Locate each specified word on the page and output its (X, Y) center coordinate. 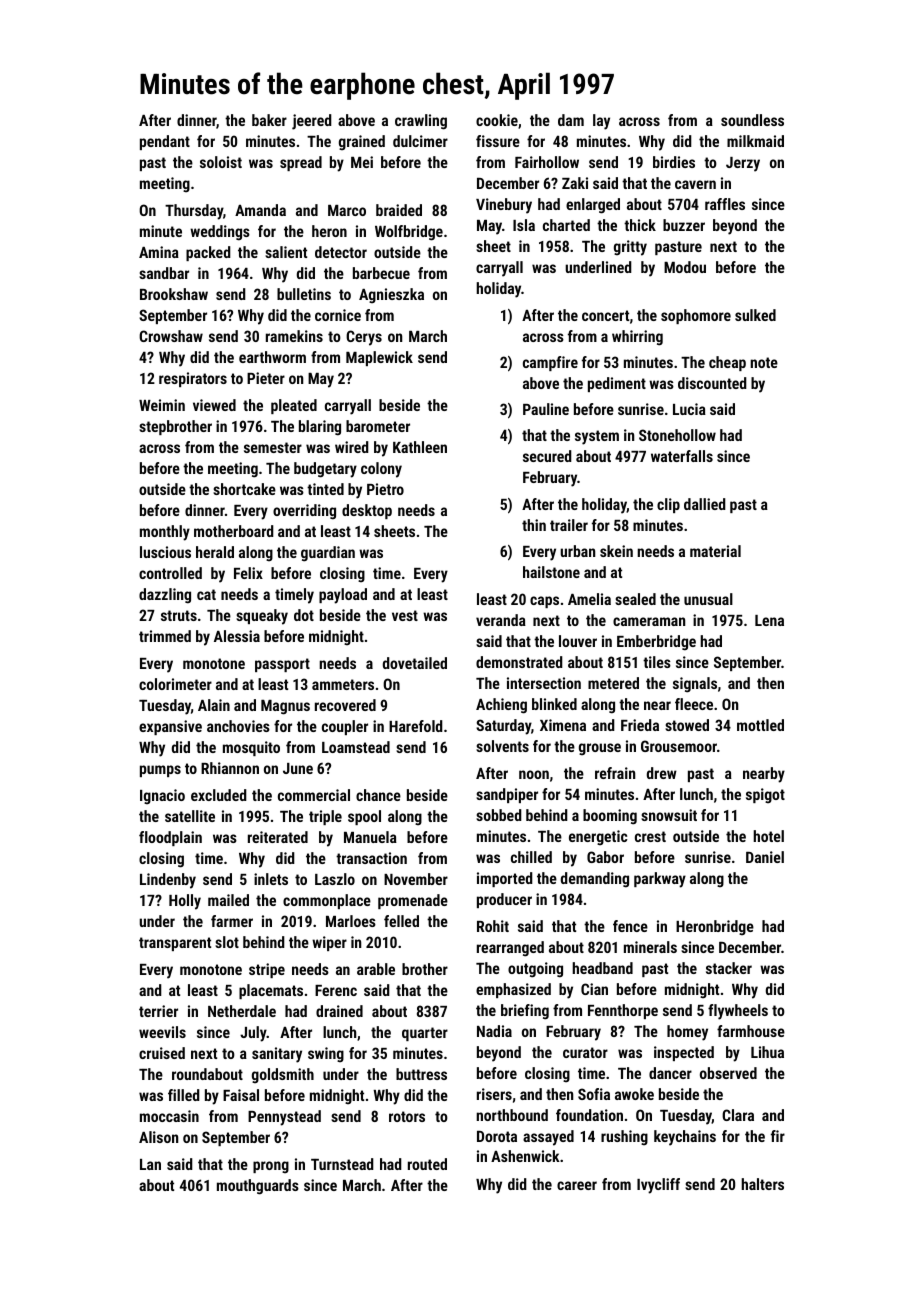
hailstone (551, 572)
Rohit (493, 926)
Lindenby (168, 881)
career (577, 1185)
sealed (635, 599)
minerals (650, 947)
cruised (162, 1053)
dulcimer (420, 141)
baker (269, 120)
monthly (165, 533)
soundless (752, 120)
